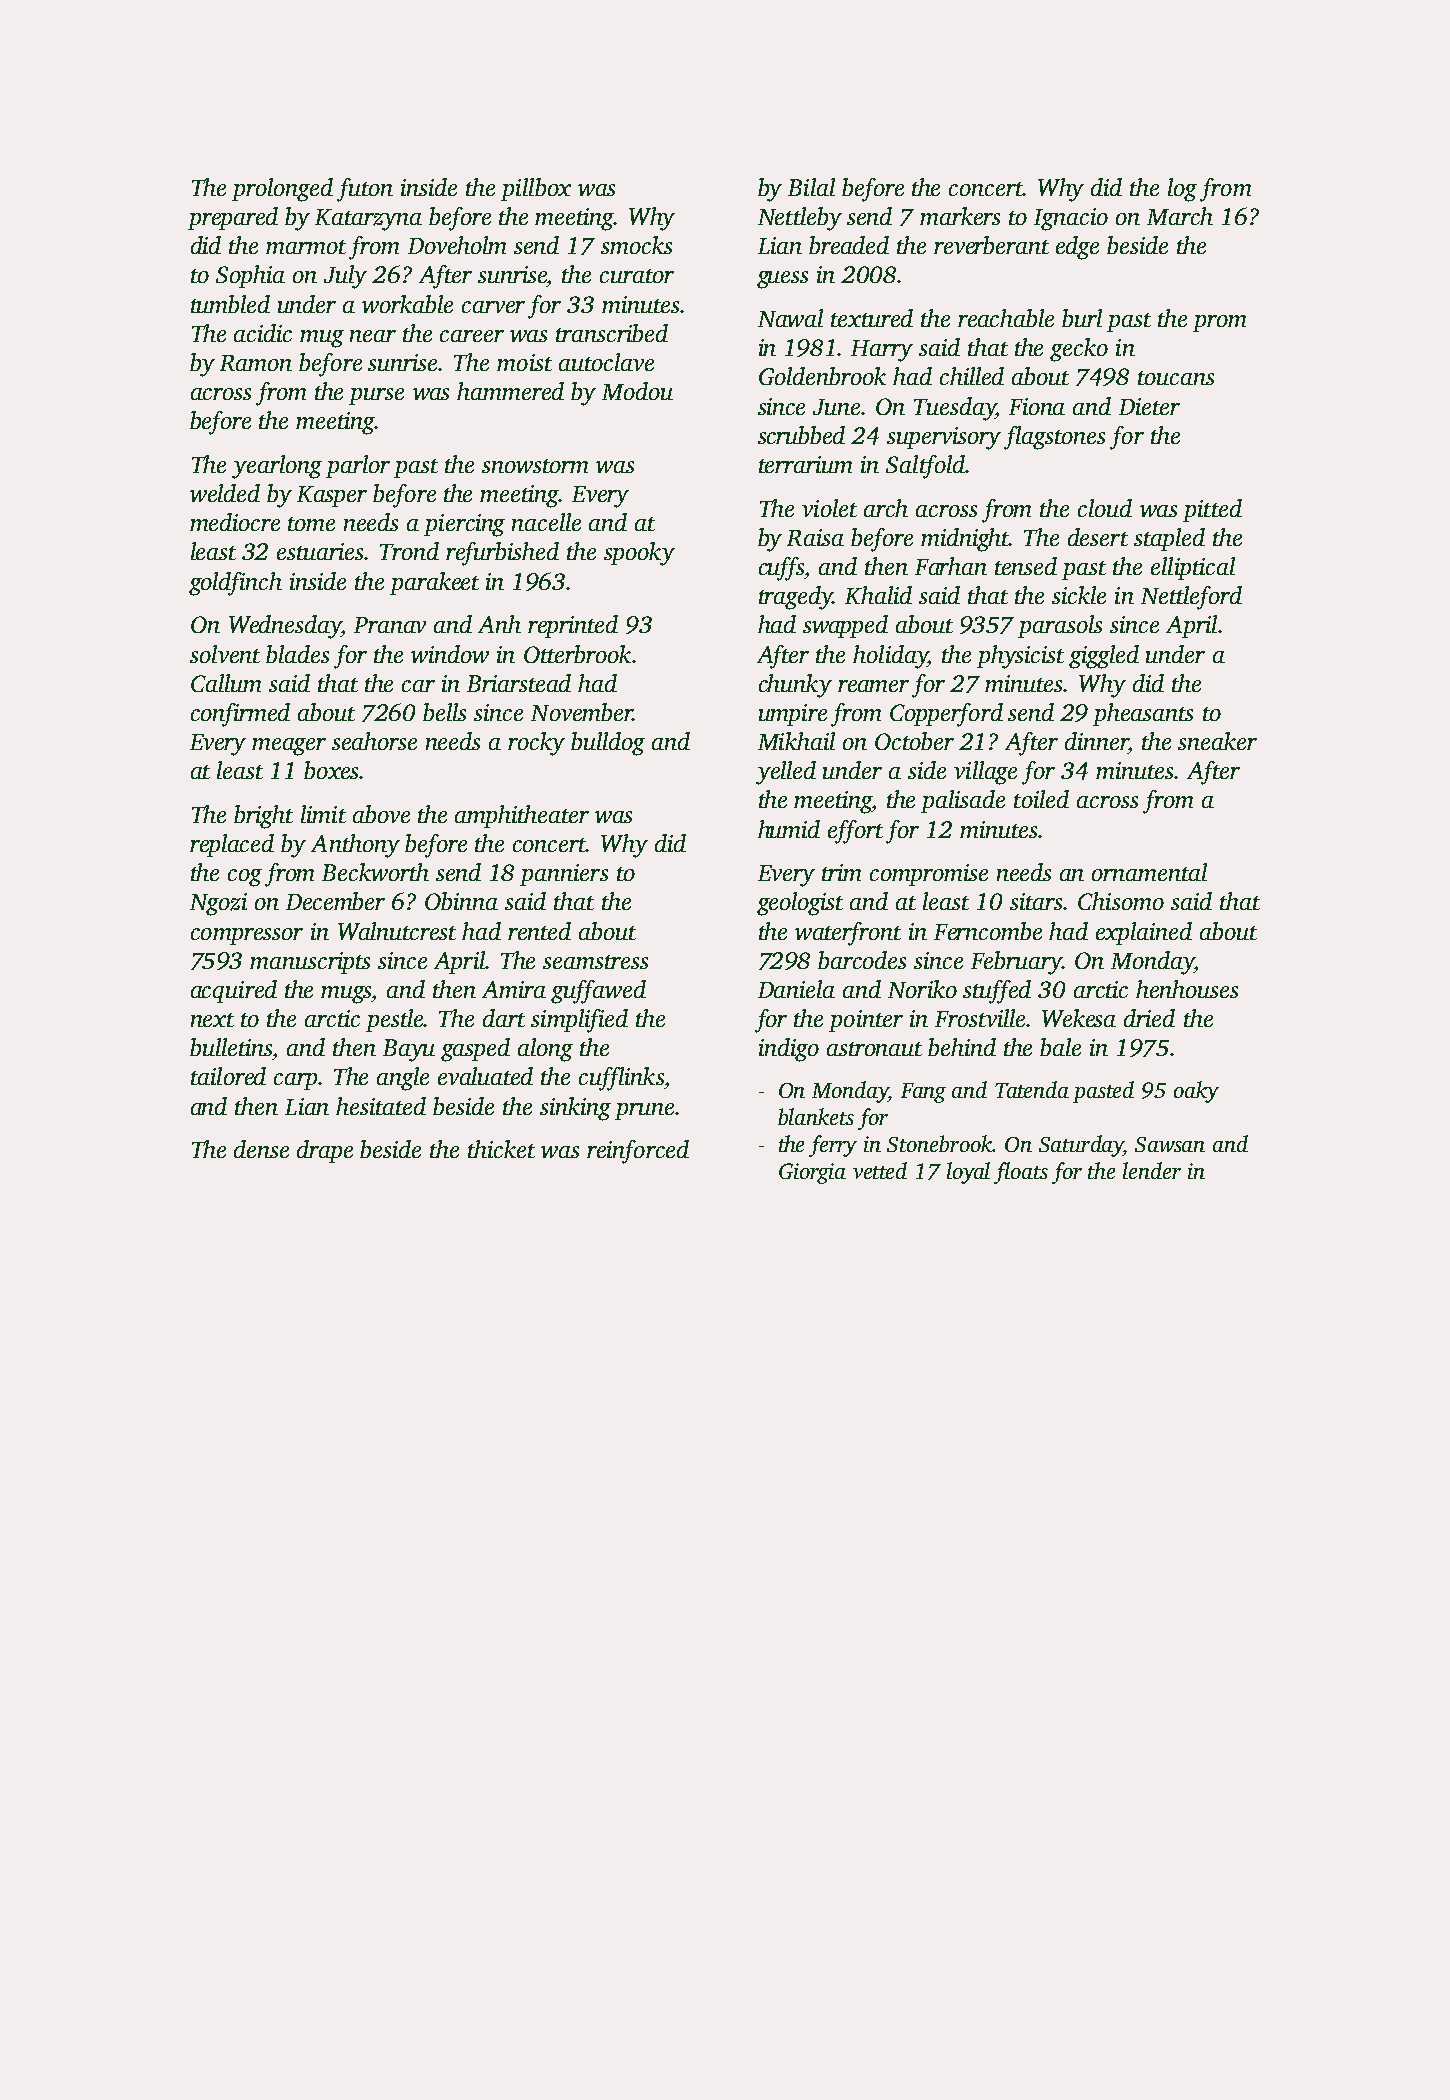 This screenshot has height=2100, width=1450. I want to click on pitted, so click(1212, 510).
